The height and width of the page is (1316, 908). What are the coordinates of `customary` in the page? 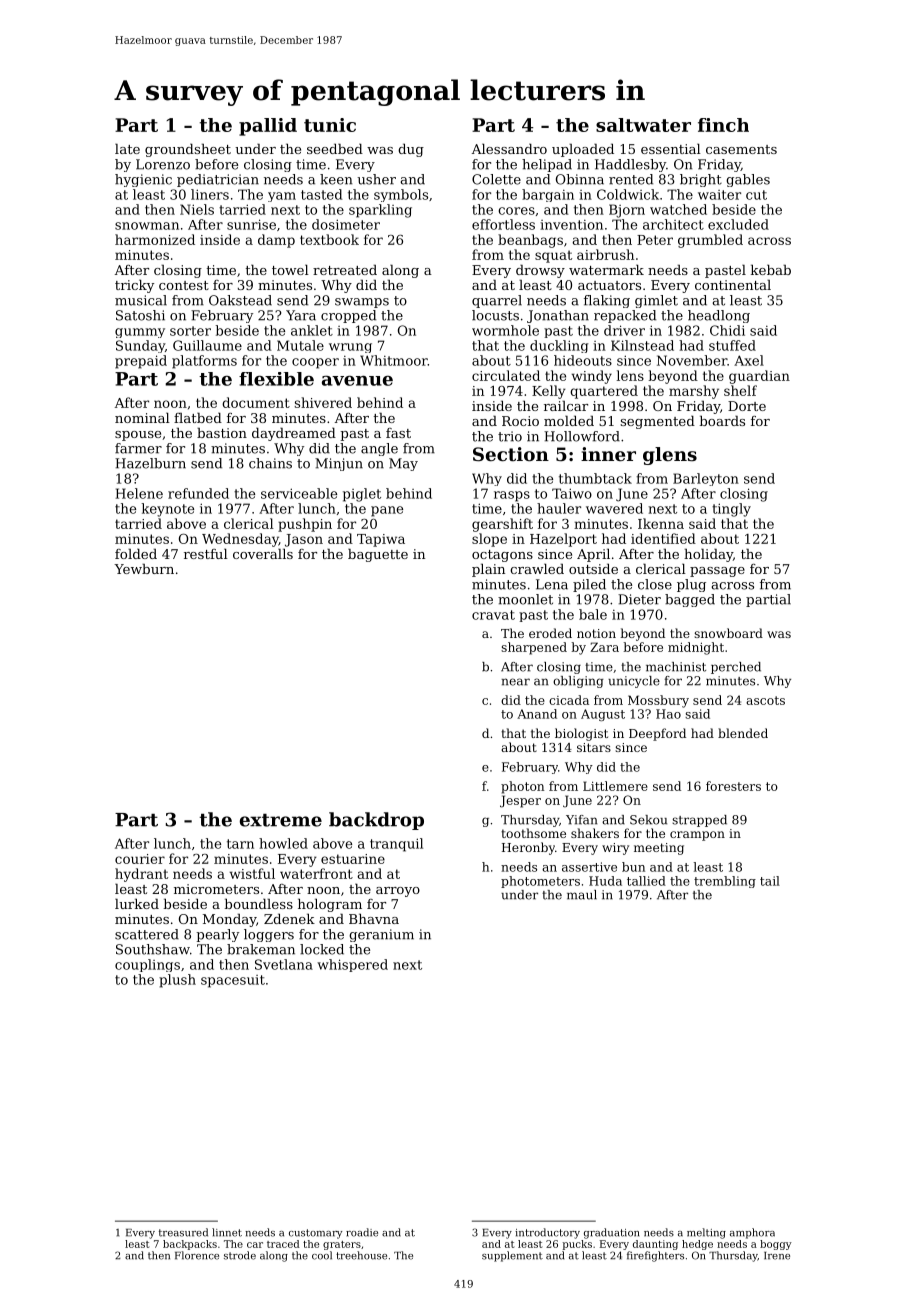 It's located at (315, 1234).
